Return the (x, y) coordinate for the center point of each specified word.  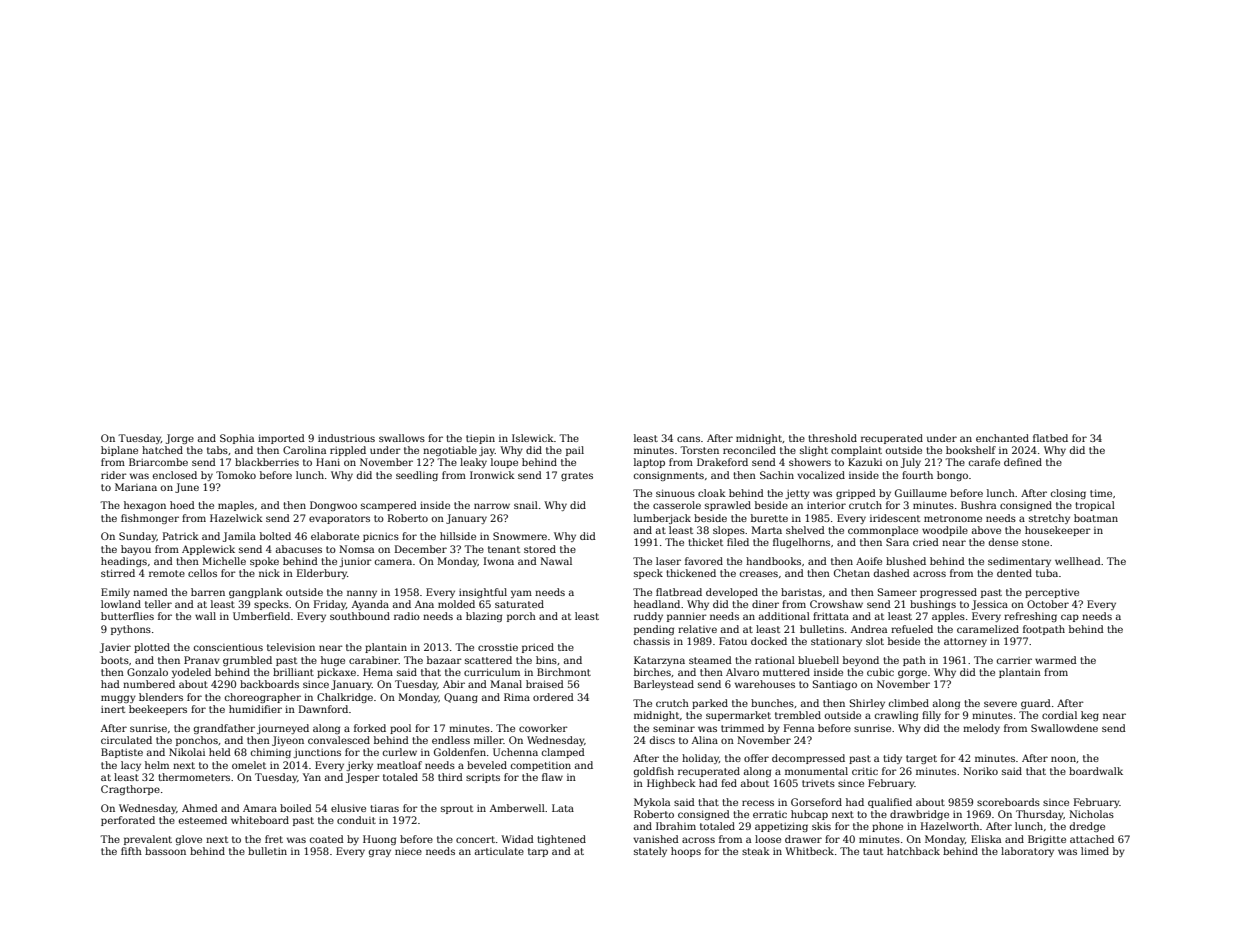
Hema (378, 672)
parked (710, 704)
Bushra (978, 505)
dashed (892, 573)
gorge (912, 674)
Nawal (556, 561)
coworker (543, 728)
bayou (136, 550)
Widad (517, 839)
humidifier (255, 709)
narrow (492, 506)
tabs (217, 450)
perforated (128, 821)
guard (1036, 704)
